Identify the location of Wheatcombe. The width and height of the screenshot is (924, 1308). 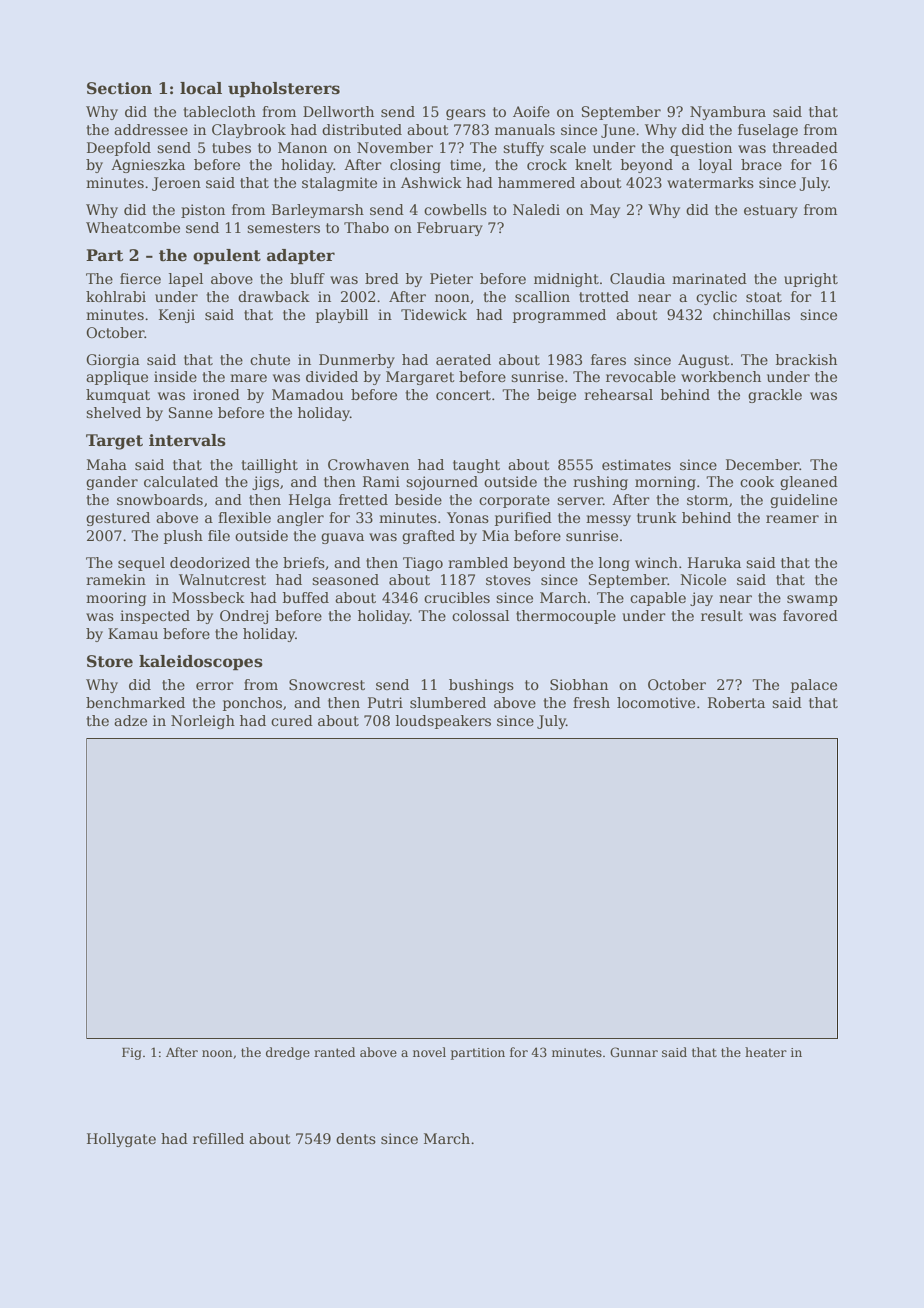
(133, 227).
